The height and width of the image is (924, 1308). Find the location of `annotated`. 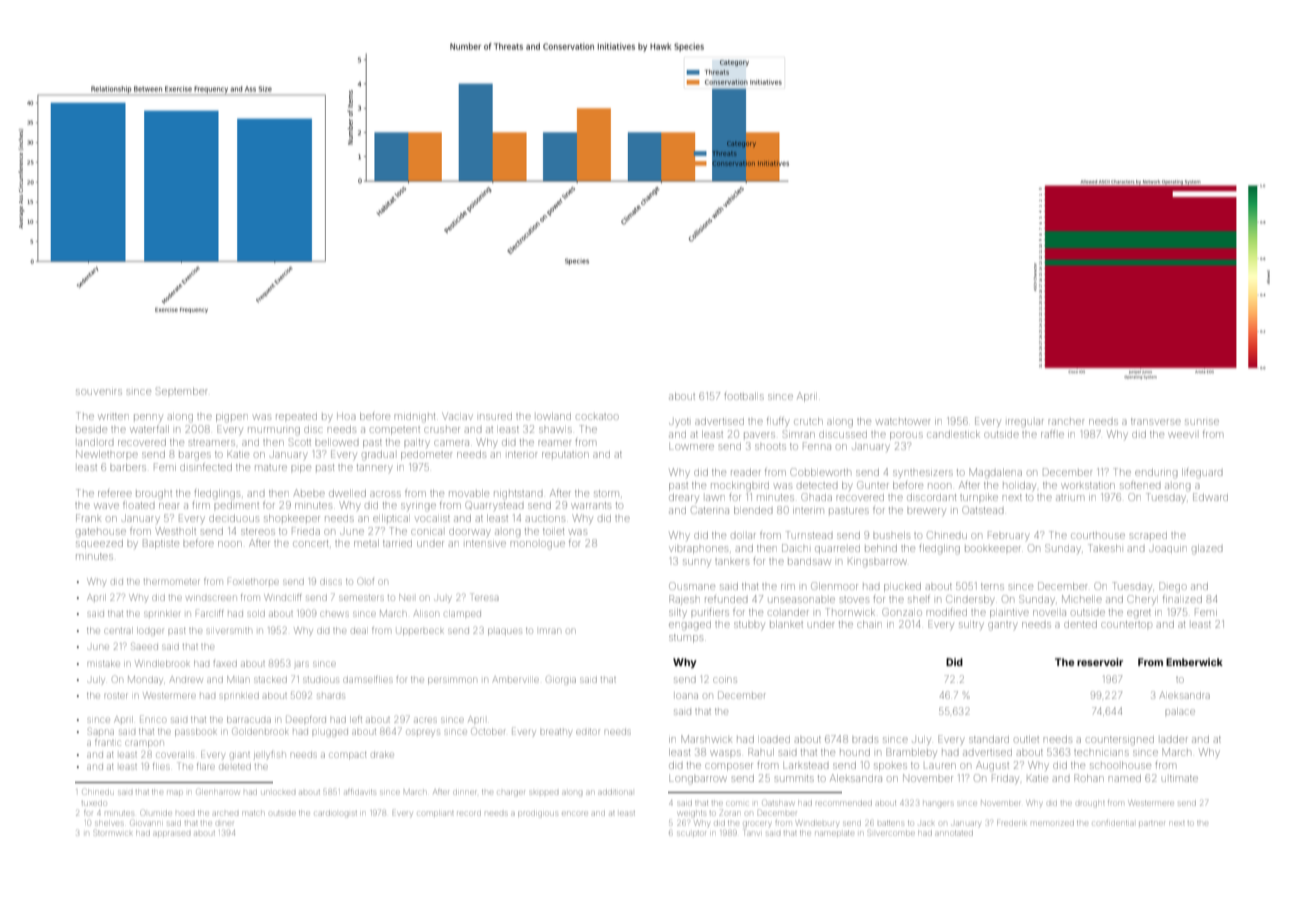

annotated is located at coordinates (955, 833).
